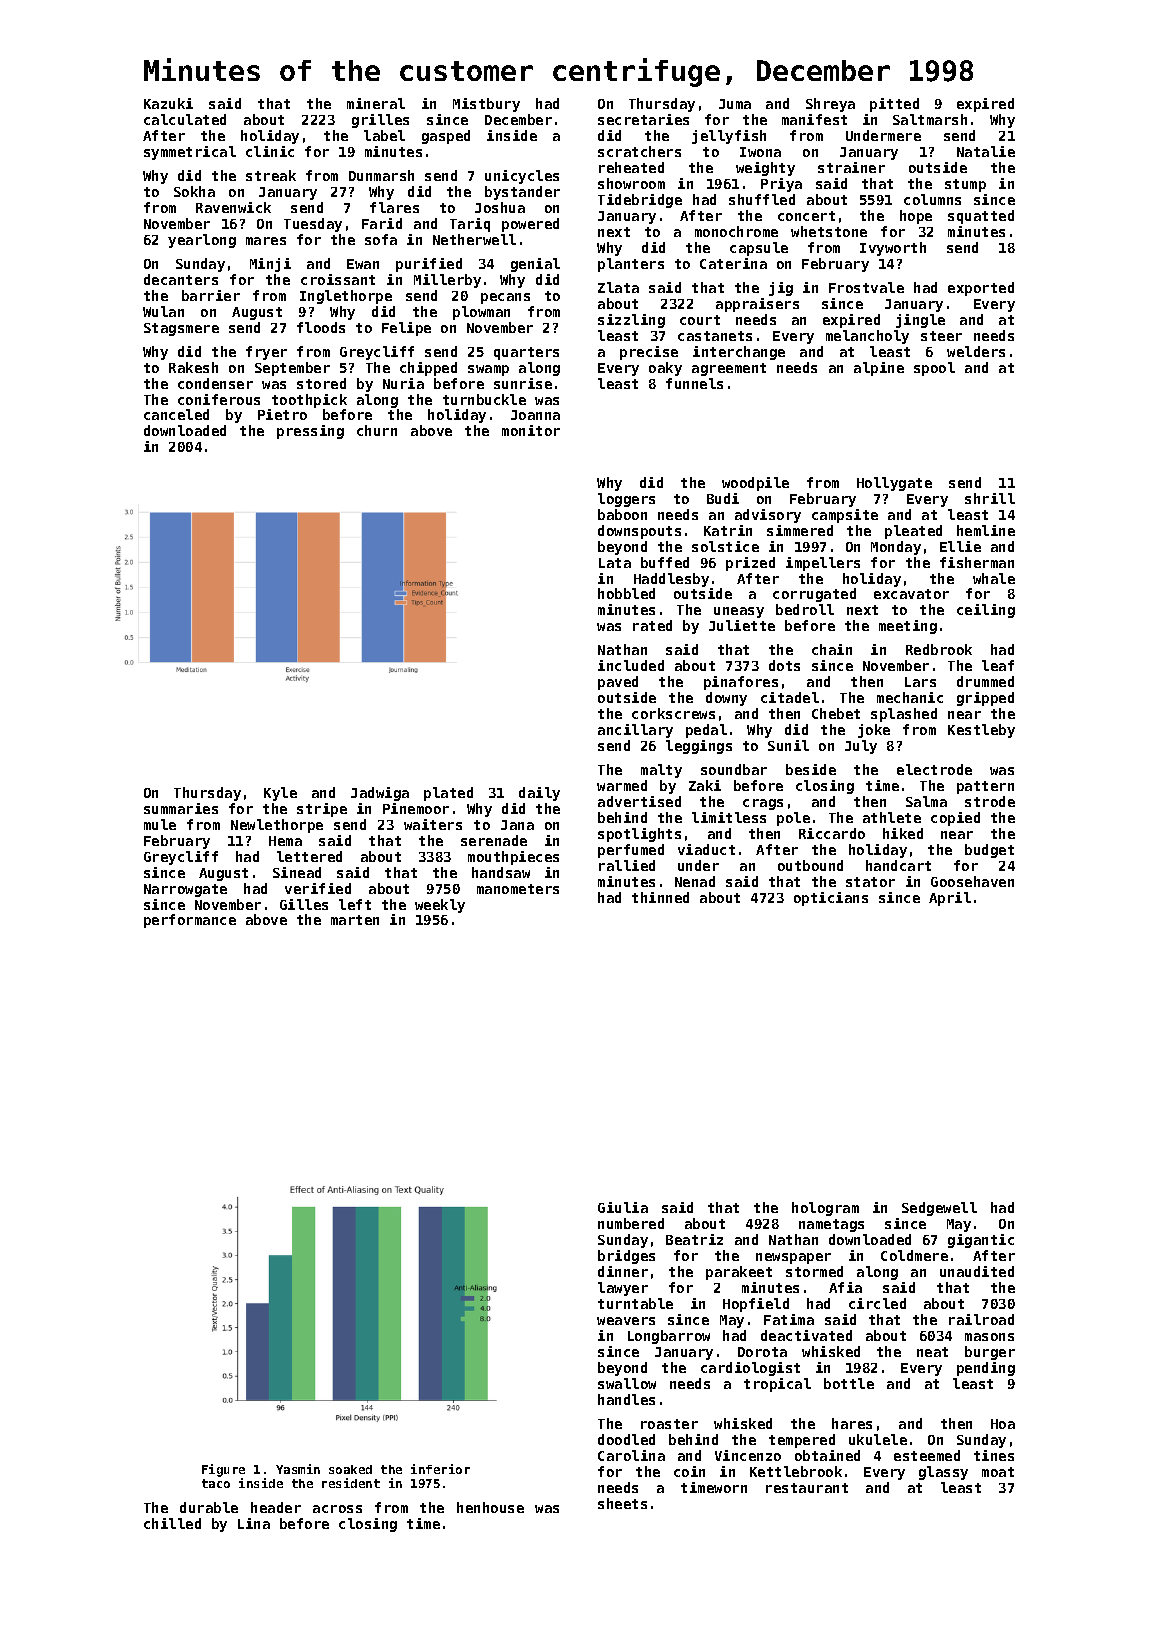 Image resolution: width=1159 pixels, height=1640 pixels. Describe the element at coordinates (755, 484) in the image. I see `woodpile` at that location.
